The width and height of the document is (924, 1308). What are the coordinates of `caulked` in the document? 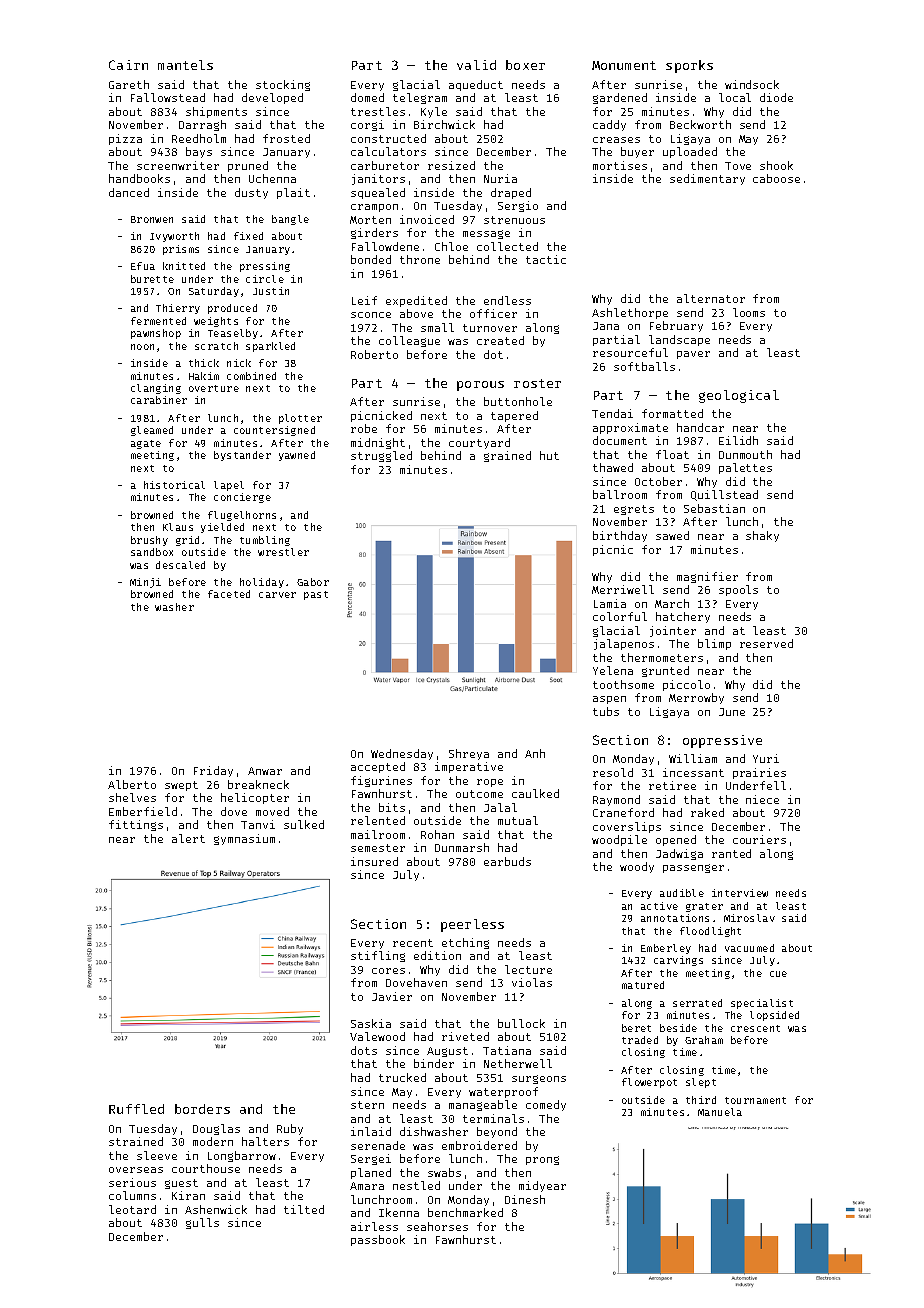 It's located at (535, 793).
